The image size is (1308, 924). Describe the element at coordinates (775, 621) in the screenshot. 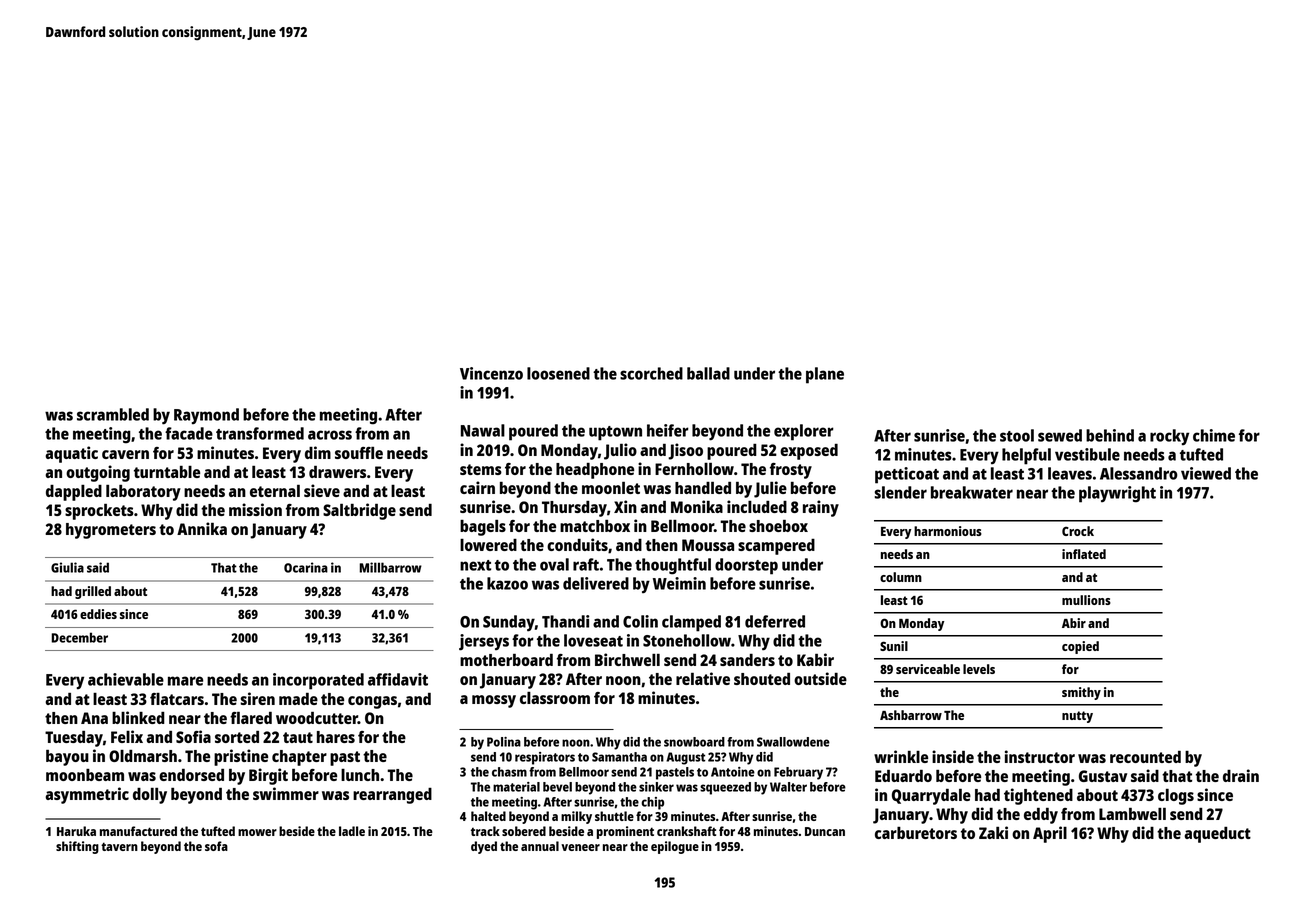

I see `deferred` at that location.
